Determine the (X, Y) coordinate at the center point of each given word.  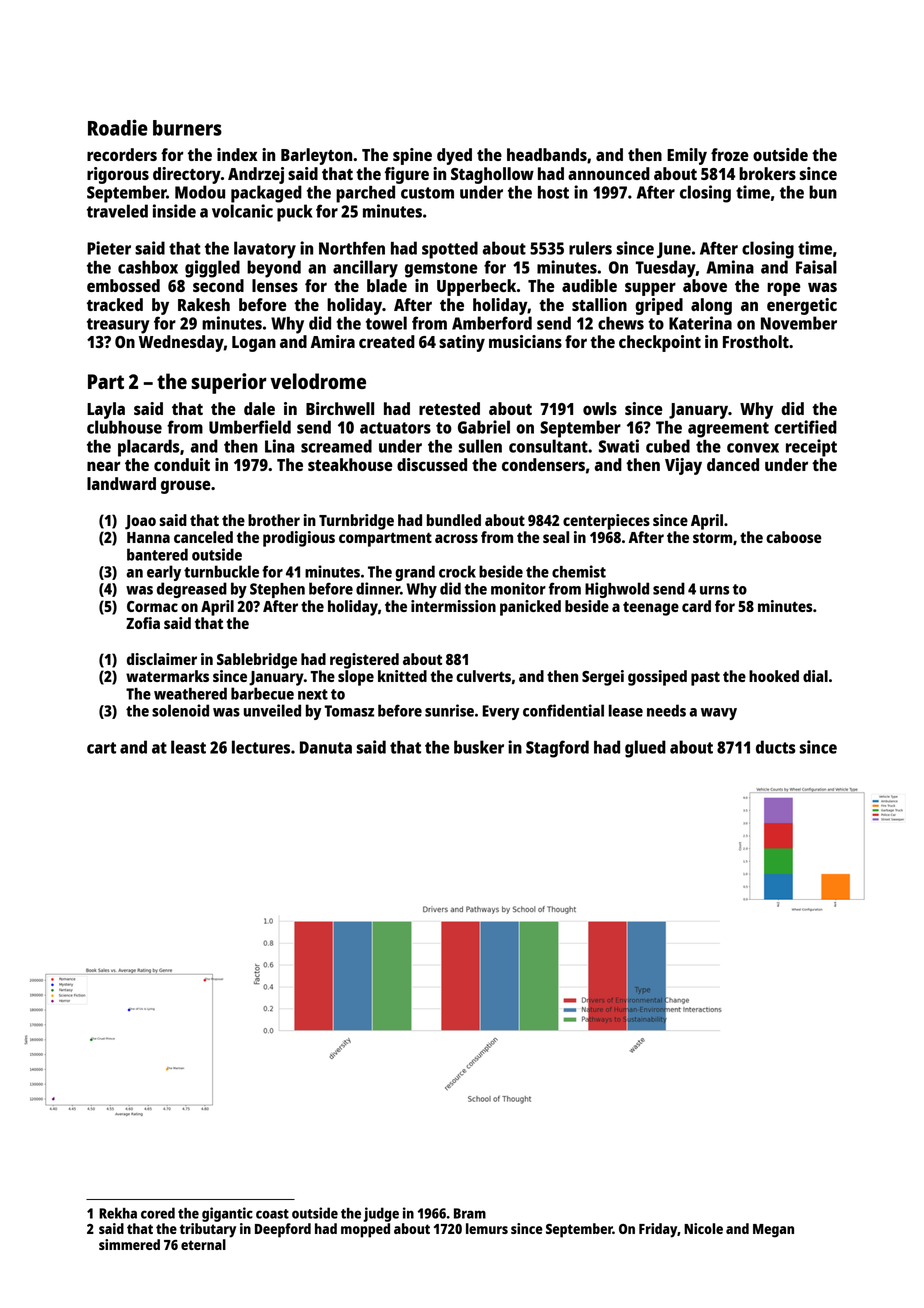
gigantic (227, 1214)
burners (187, 128)
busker (479, 747)
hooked (774, 676)
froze (729, 154)
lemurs (487, 1228)
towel (386, 323)
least (188, 747)
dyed (454, 156)
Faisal (816, 267)
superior (229, 383)
